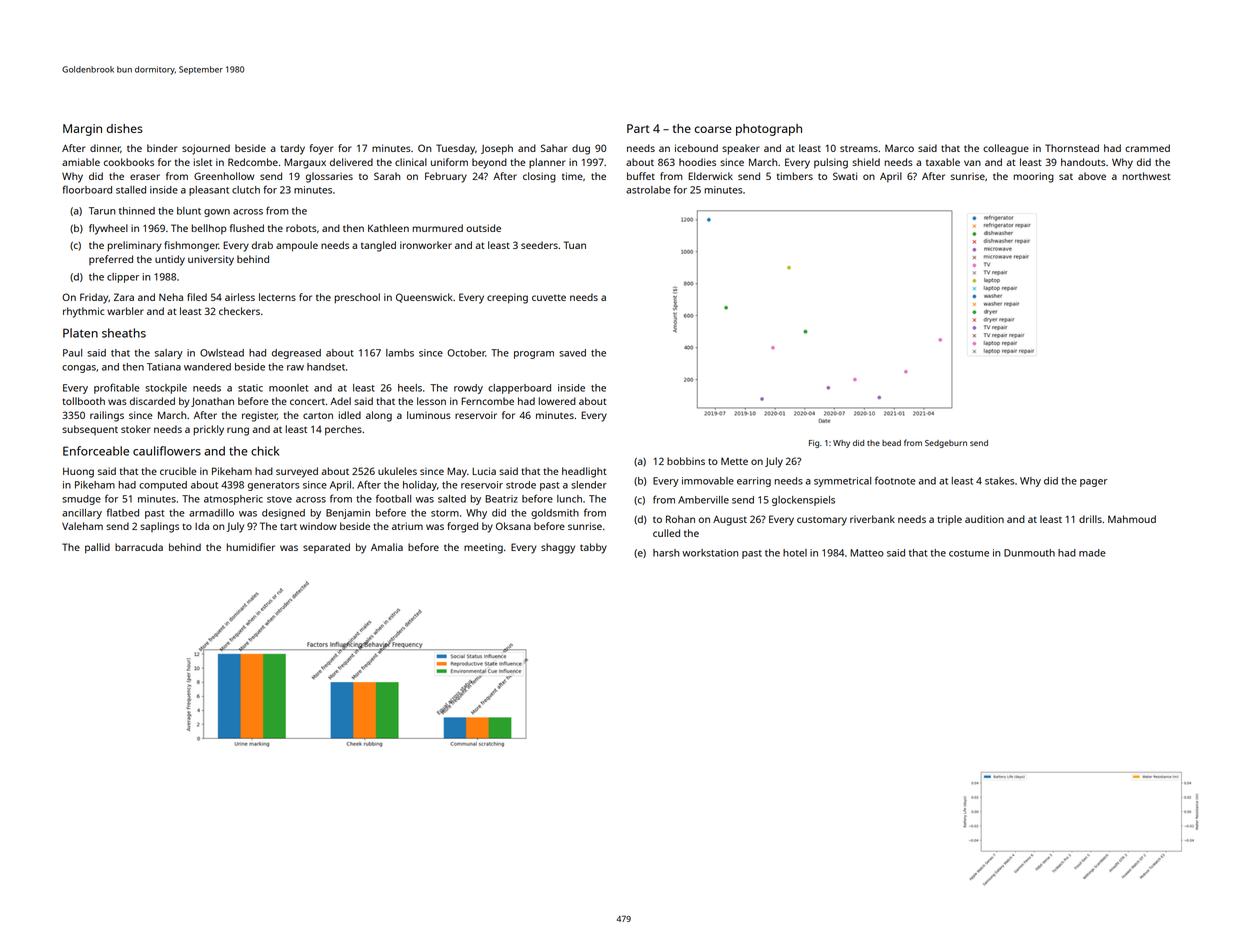 This screenshot has width=1233, height=952. What do you see at coordinates (400, 353) in the screenshot?
I see `lambs` at bounding box center [400, 353].
